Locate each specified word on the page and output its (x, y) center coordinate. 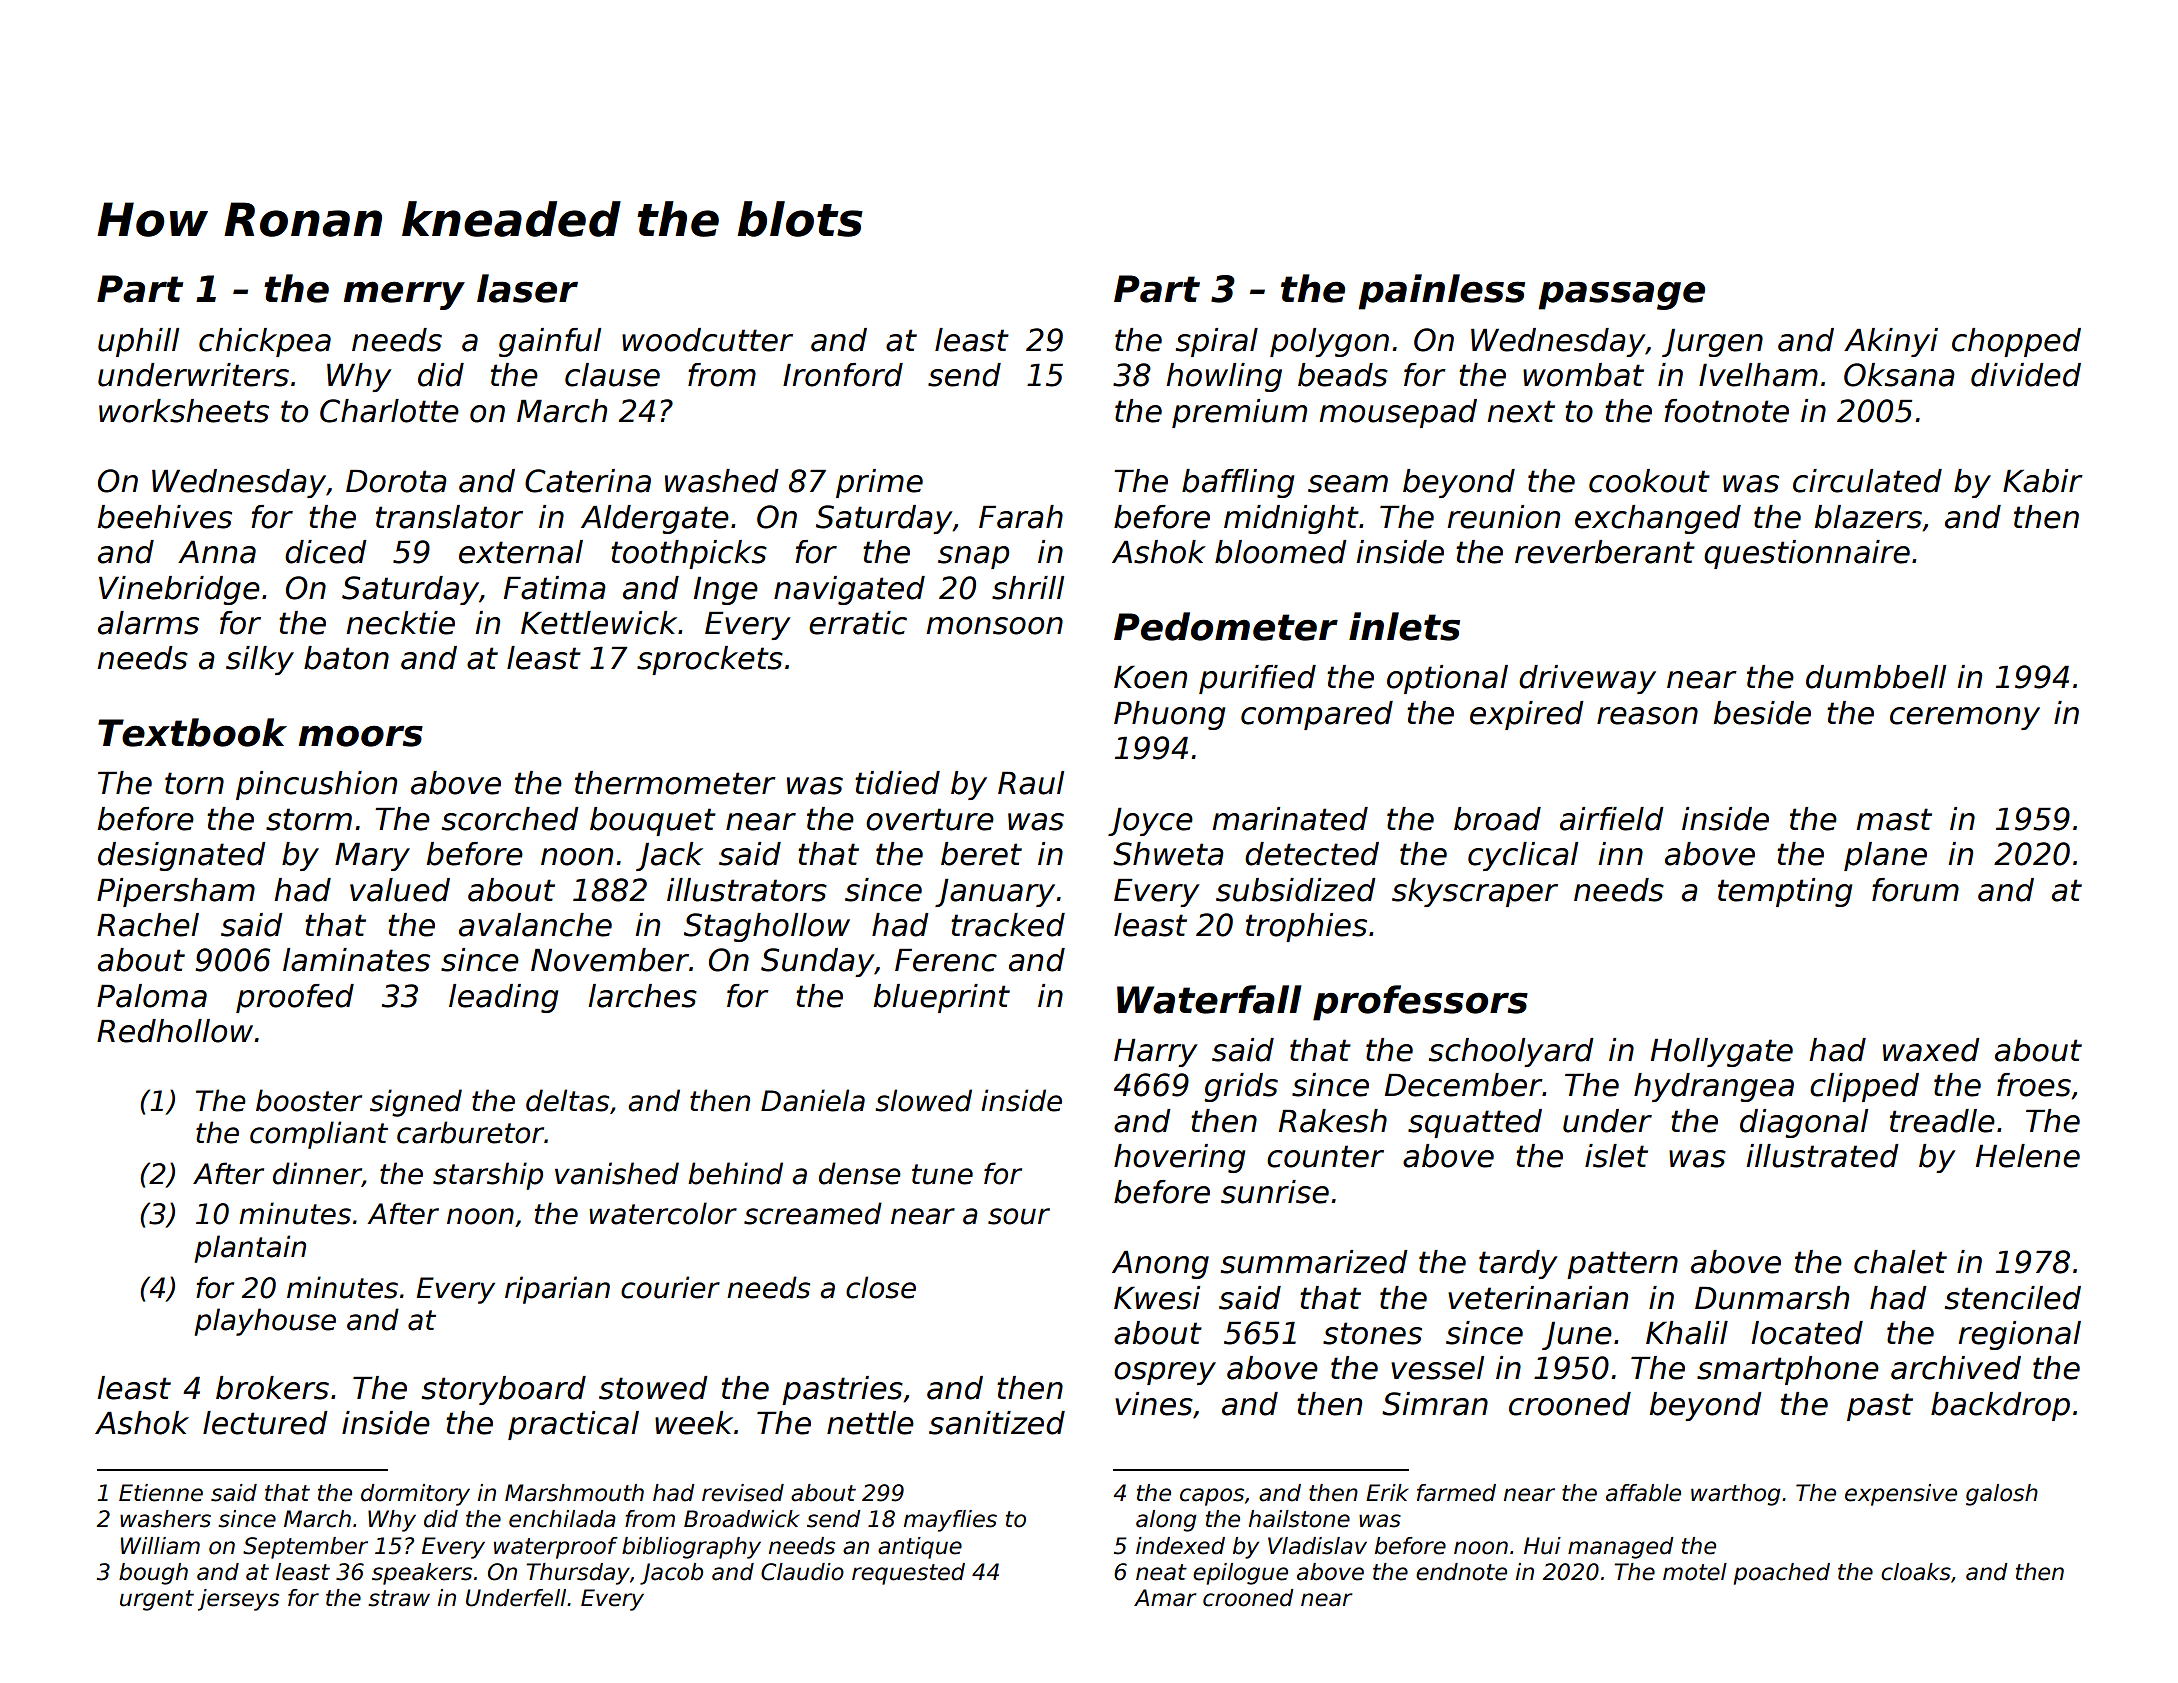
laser (527, 288)
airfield (1612, 819)
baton (346, 658)
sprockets (710, 660)
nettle (870, 1423)
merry (404, 295)
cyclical (1523, 856)
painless (1441, 292)
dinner (317, 1174)
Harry (1156, 1052)
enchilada (562, 1519)
